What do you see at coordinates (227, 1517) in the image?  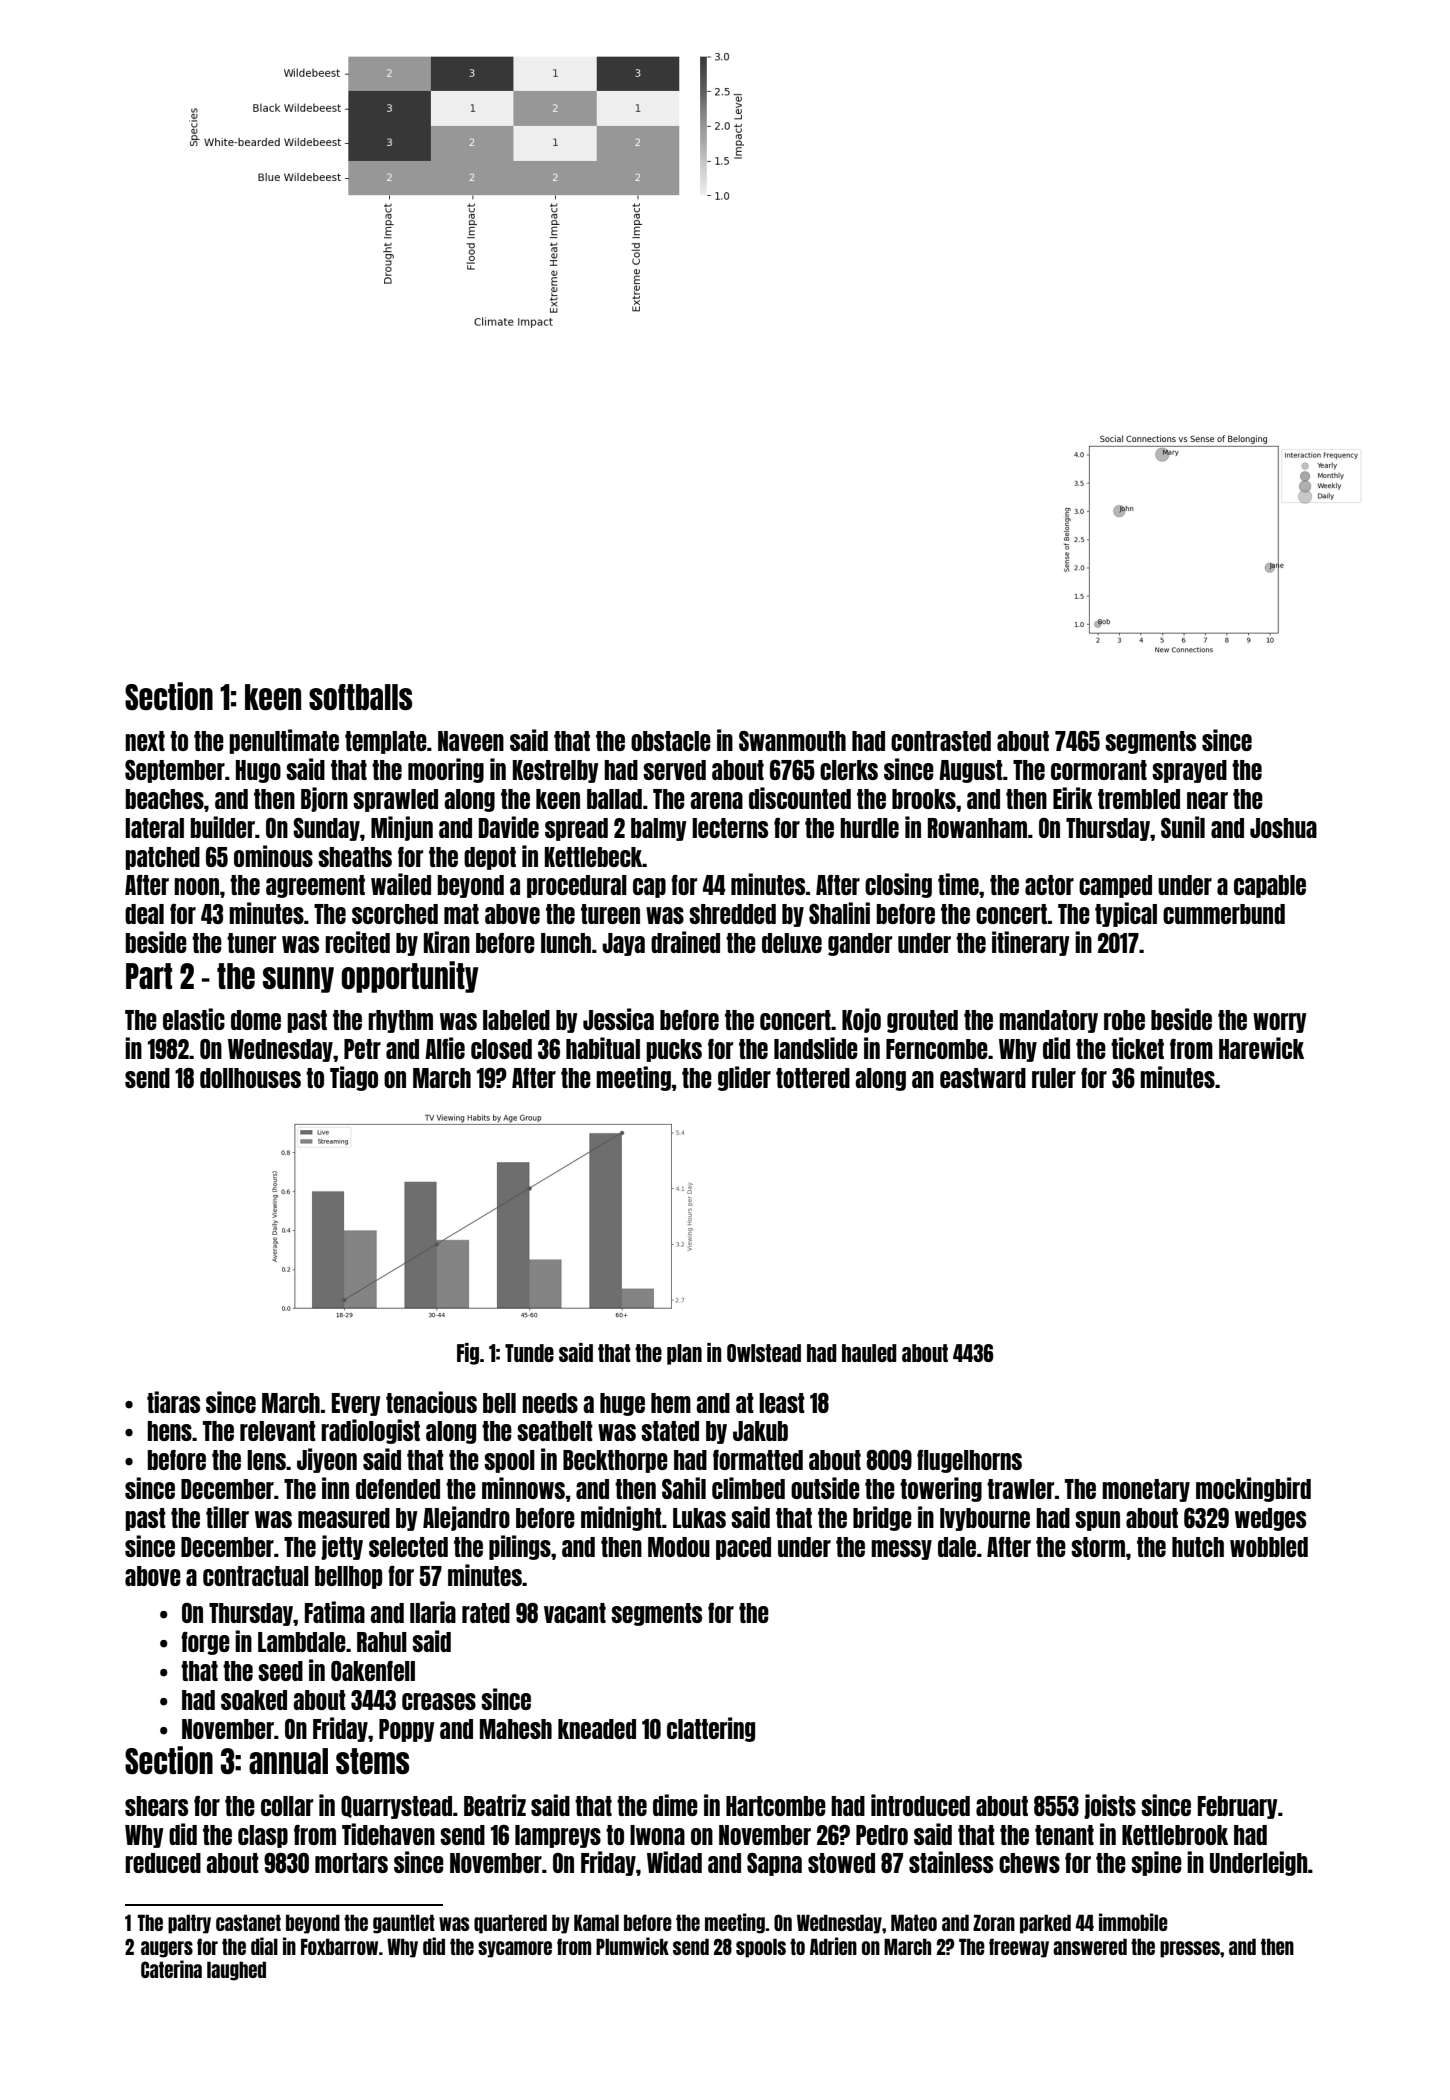 I see `tiller` at bounding box center [227, 1517].
